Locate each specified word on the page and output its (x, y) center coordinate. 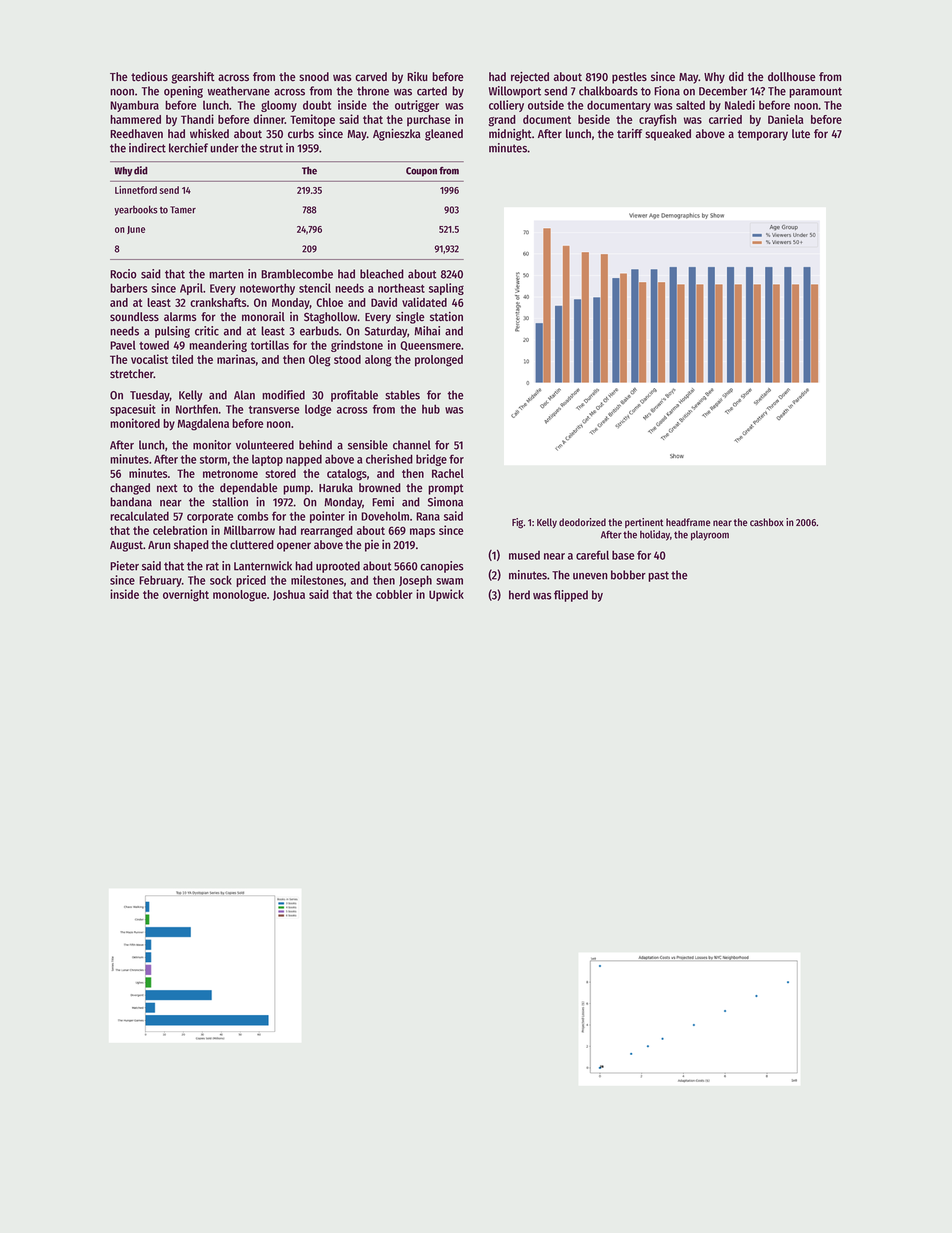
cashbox (767, 522)
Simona (445, 502)
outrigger (417, 106)
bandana (131, 502)
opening (183, 92)
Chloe (329, 302)
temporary (762, 135)
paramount (815, 92)
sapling (446, 289)
